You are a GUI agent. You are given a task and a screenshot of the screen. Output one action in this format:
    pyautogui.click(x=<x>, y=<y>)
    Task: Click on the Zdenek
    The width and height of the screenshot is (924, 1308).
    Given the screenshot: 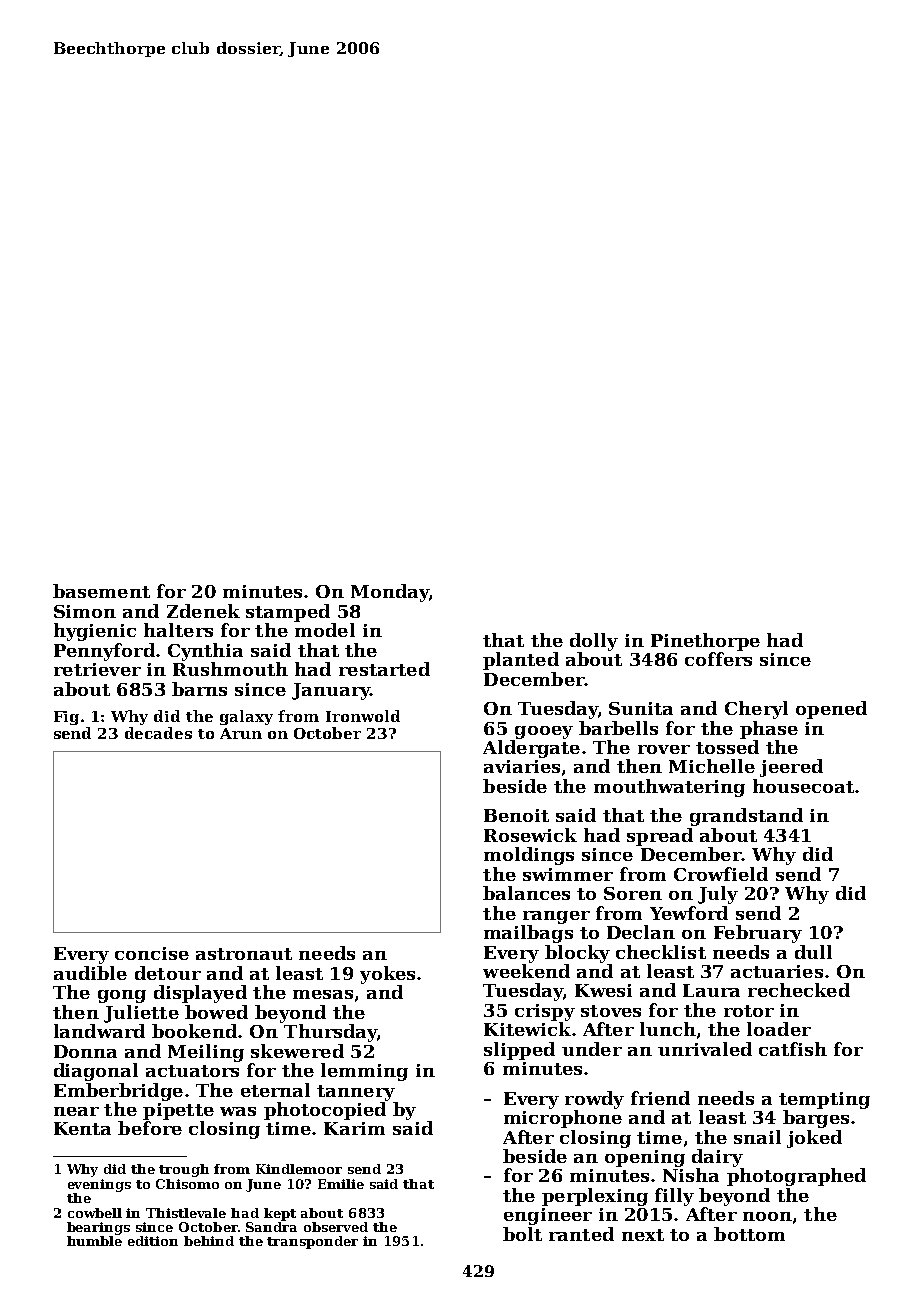 What is the action you would take?
    pyautogui.click(x=203, y=611)
